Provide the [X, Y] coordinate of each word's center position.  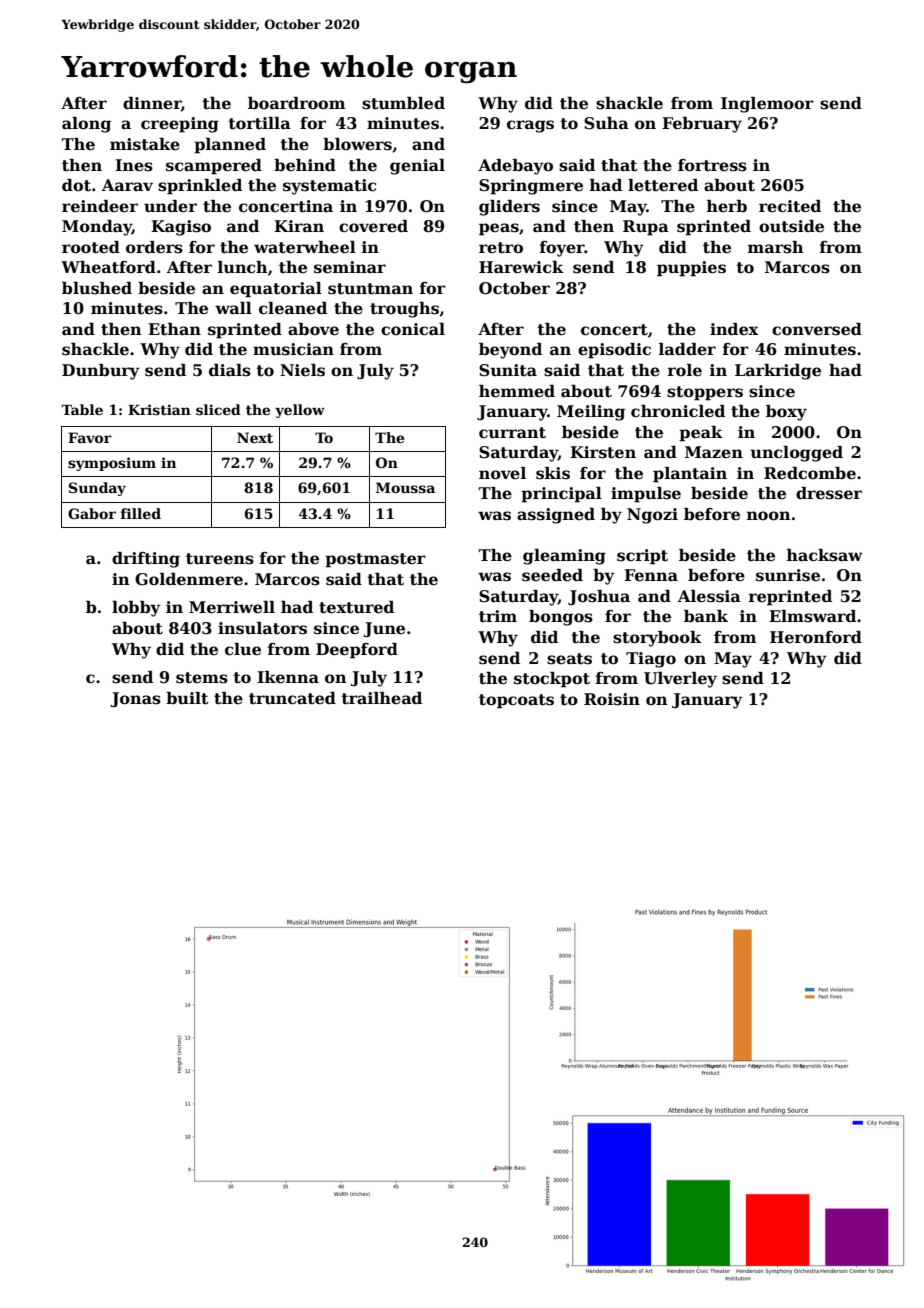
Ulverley [680, 680]
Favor [90, 437]
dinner [152, 104]
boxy [786, 413]
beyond [510, 351]
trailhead [381, 698]
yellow [300, 411]
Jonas [135, 699]
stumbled [403, 103]
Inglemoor [767, 105]
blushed [97, 288]
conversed [817, 329]
